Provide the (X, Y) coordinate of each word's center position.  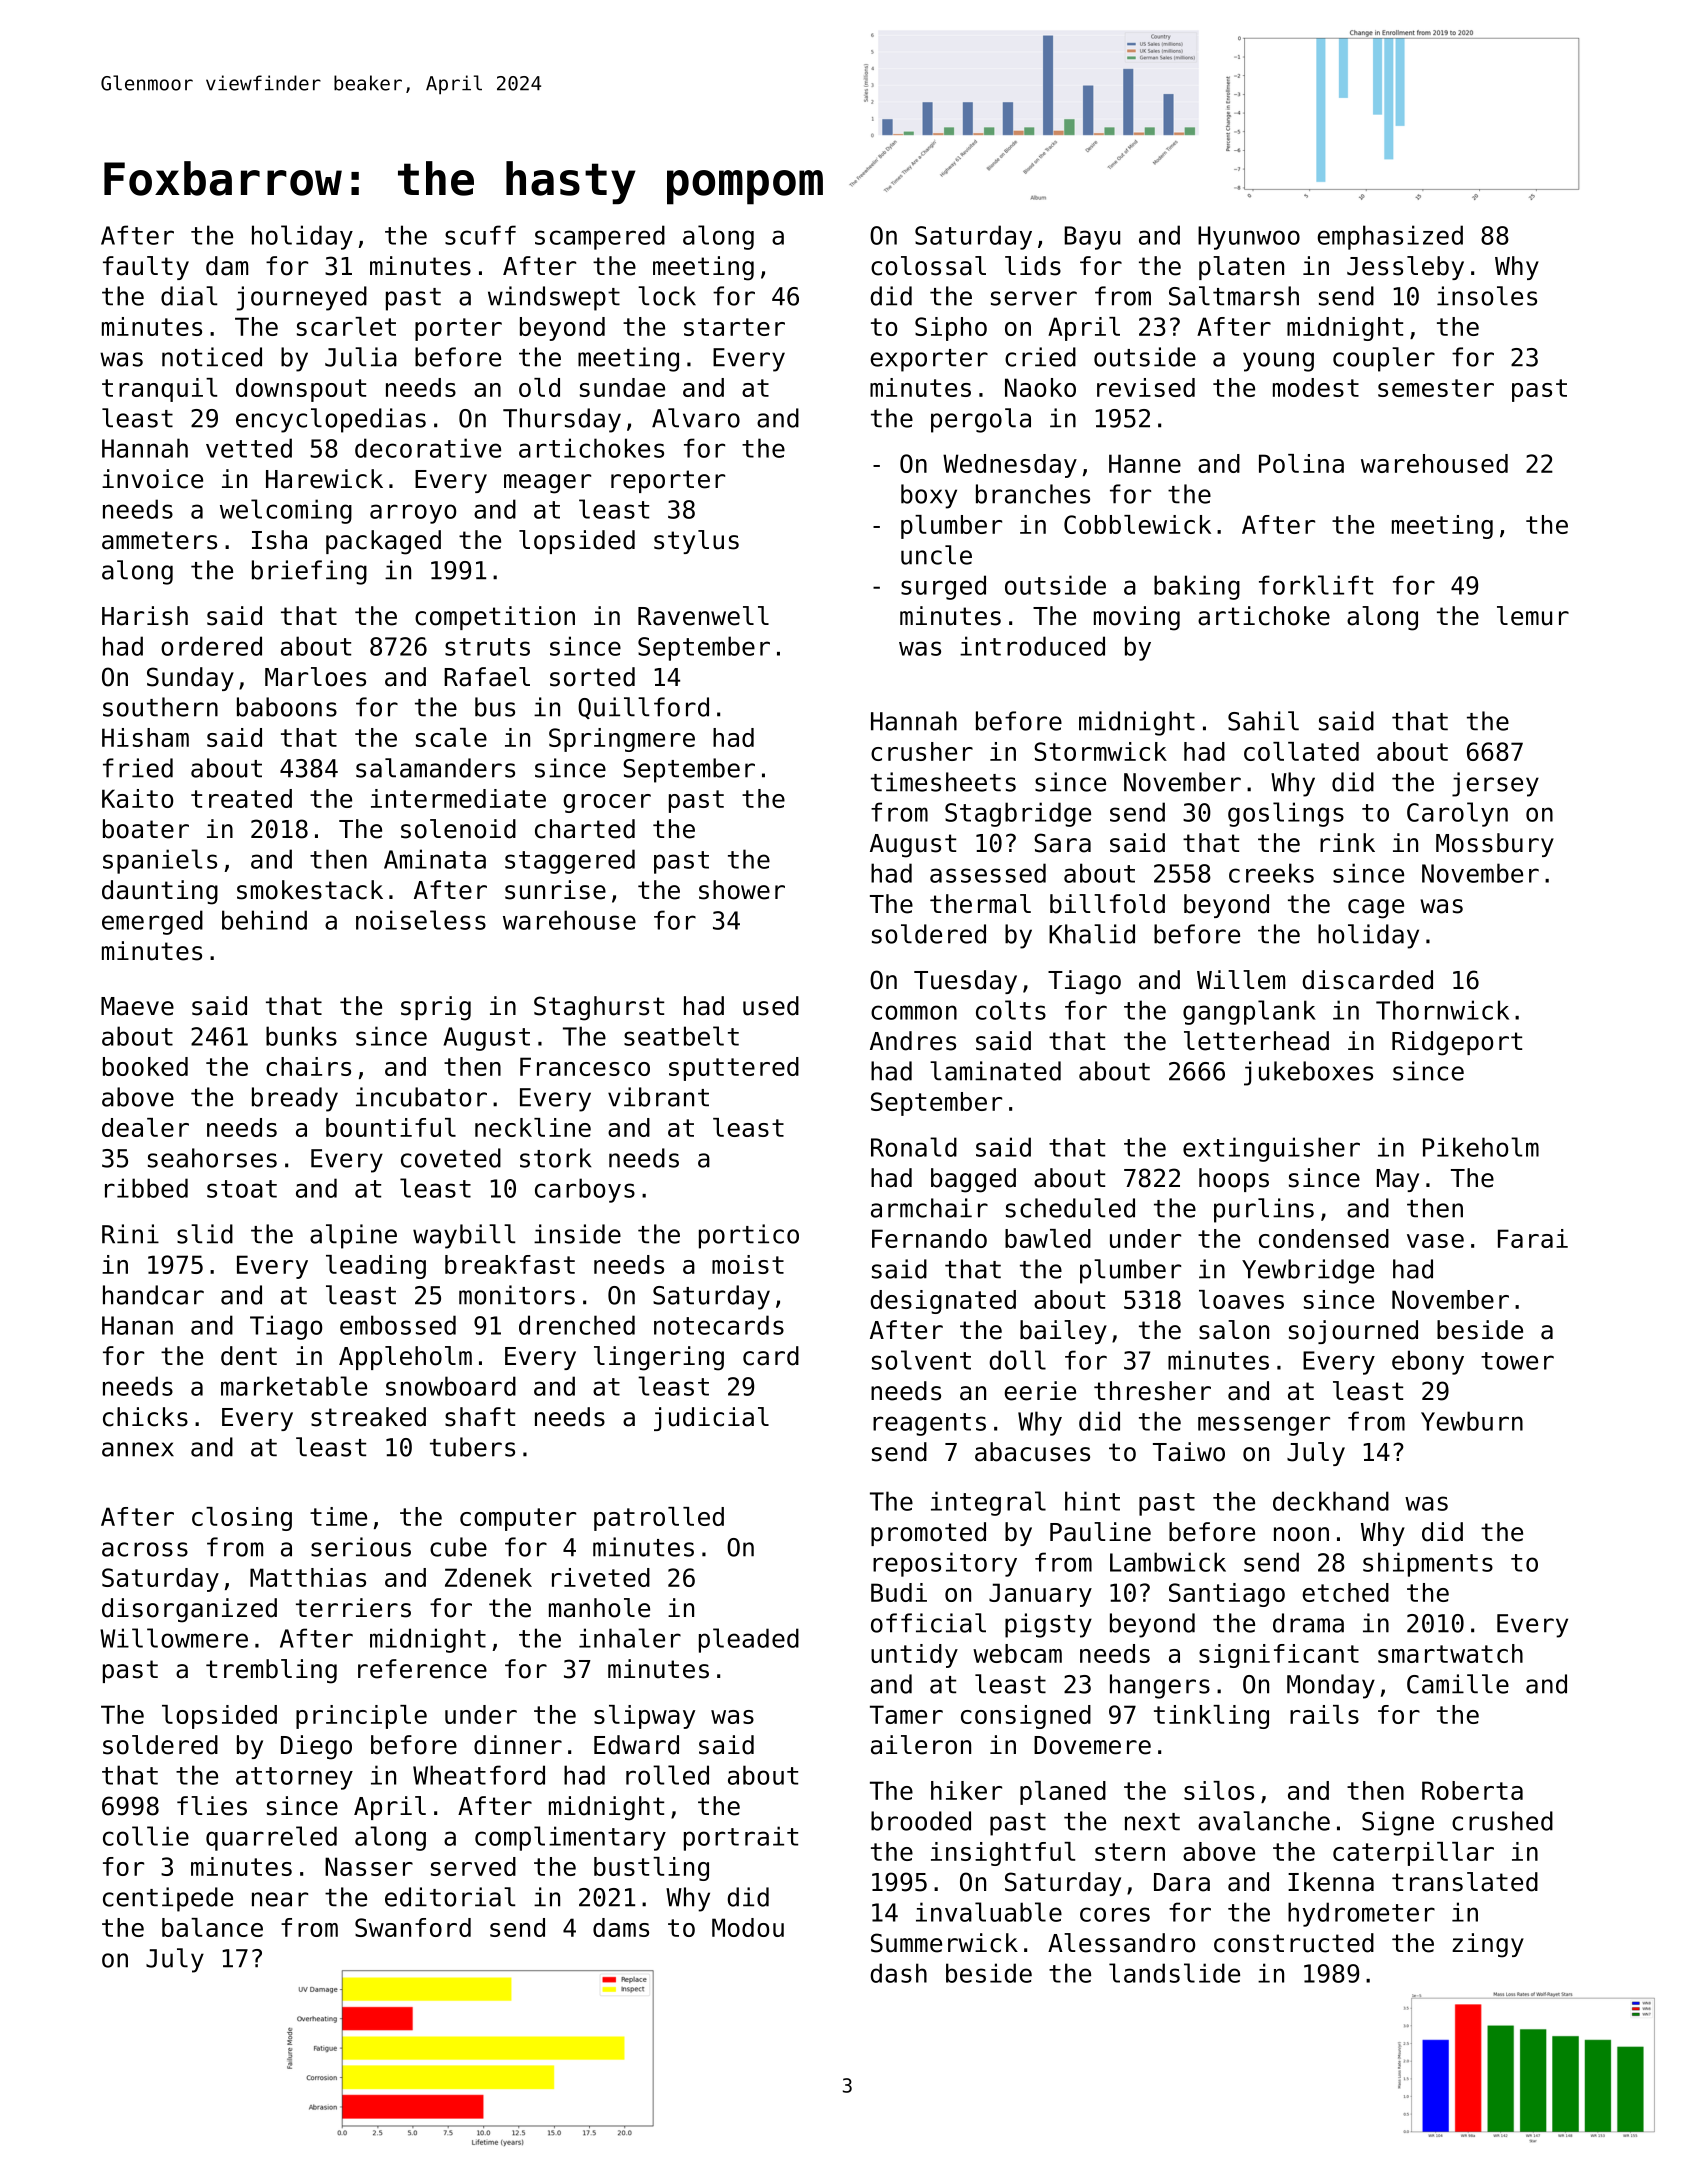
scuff (480, 235)
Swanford (413, 1927)
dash (898, 1973)
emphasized (1390, 237)
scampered (600, 237)
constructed (1294, 1943)
